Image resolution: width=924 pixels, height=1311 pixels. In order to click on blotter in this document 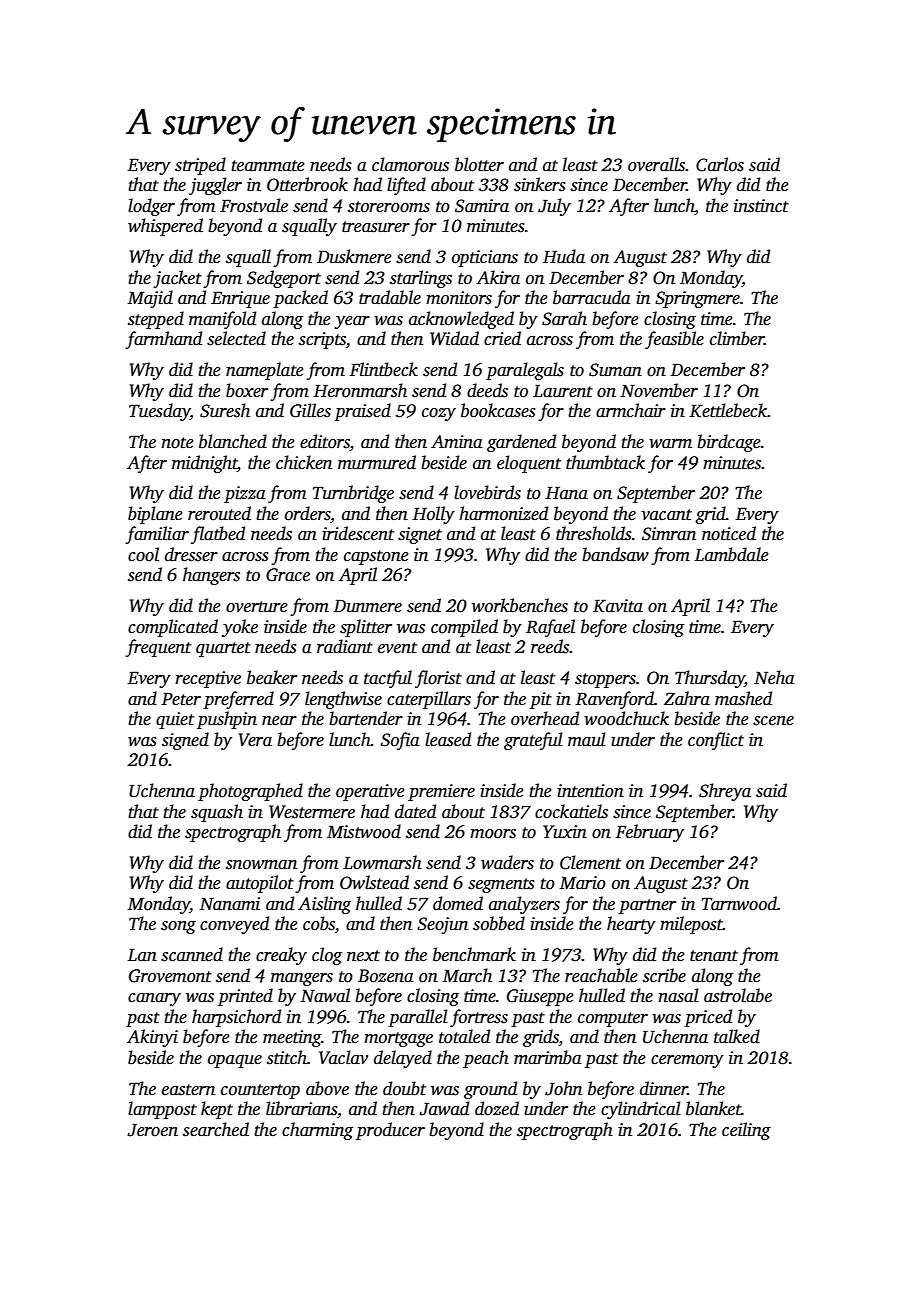, I will do `click(479, 164)`.
